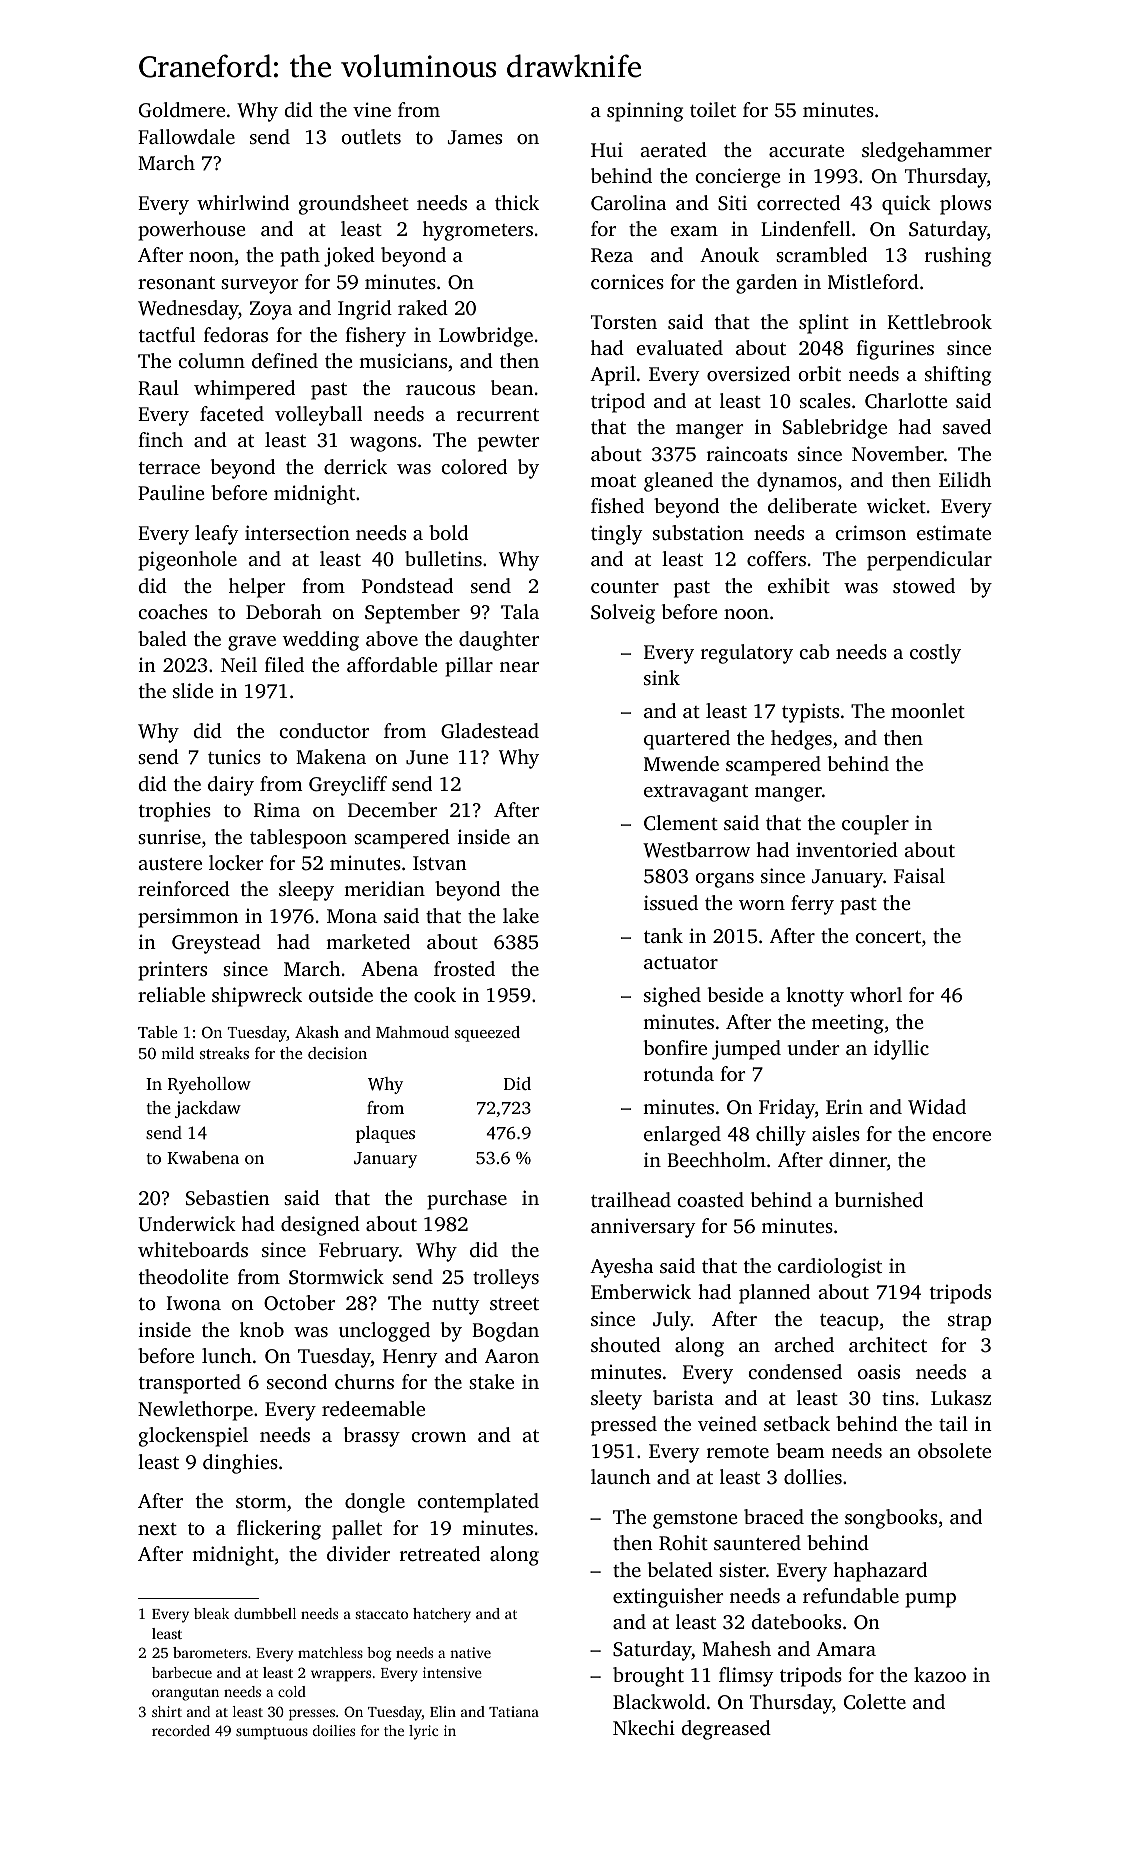  I want to click on groundsheet, so click(354, 205).
